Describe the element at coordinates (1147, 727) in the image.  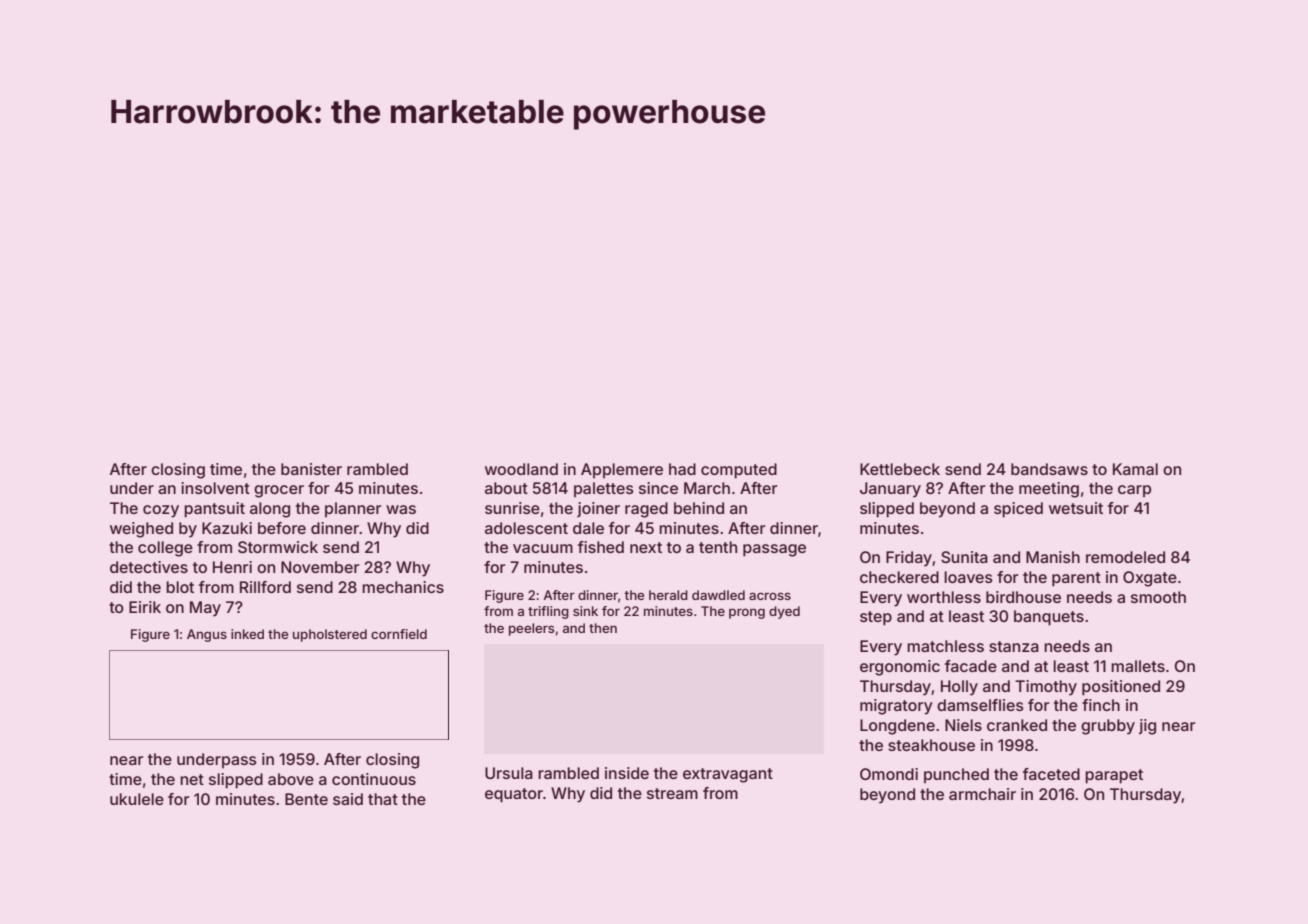
I see `jig` at that location.
